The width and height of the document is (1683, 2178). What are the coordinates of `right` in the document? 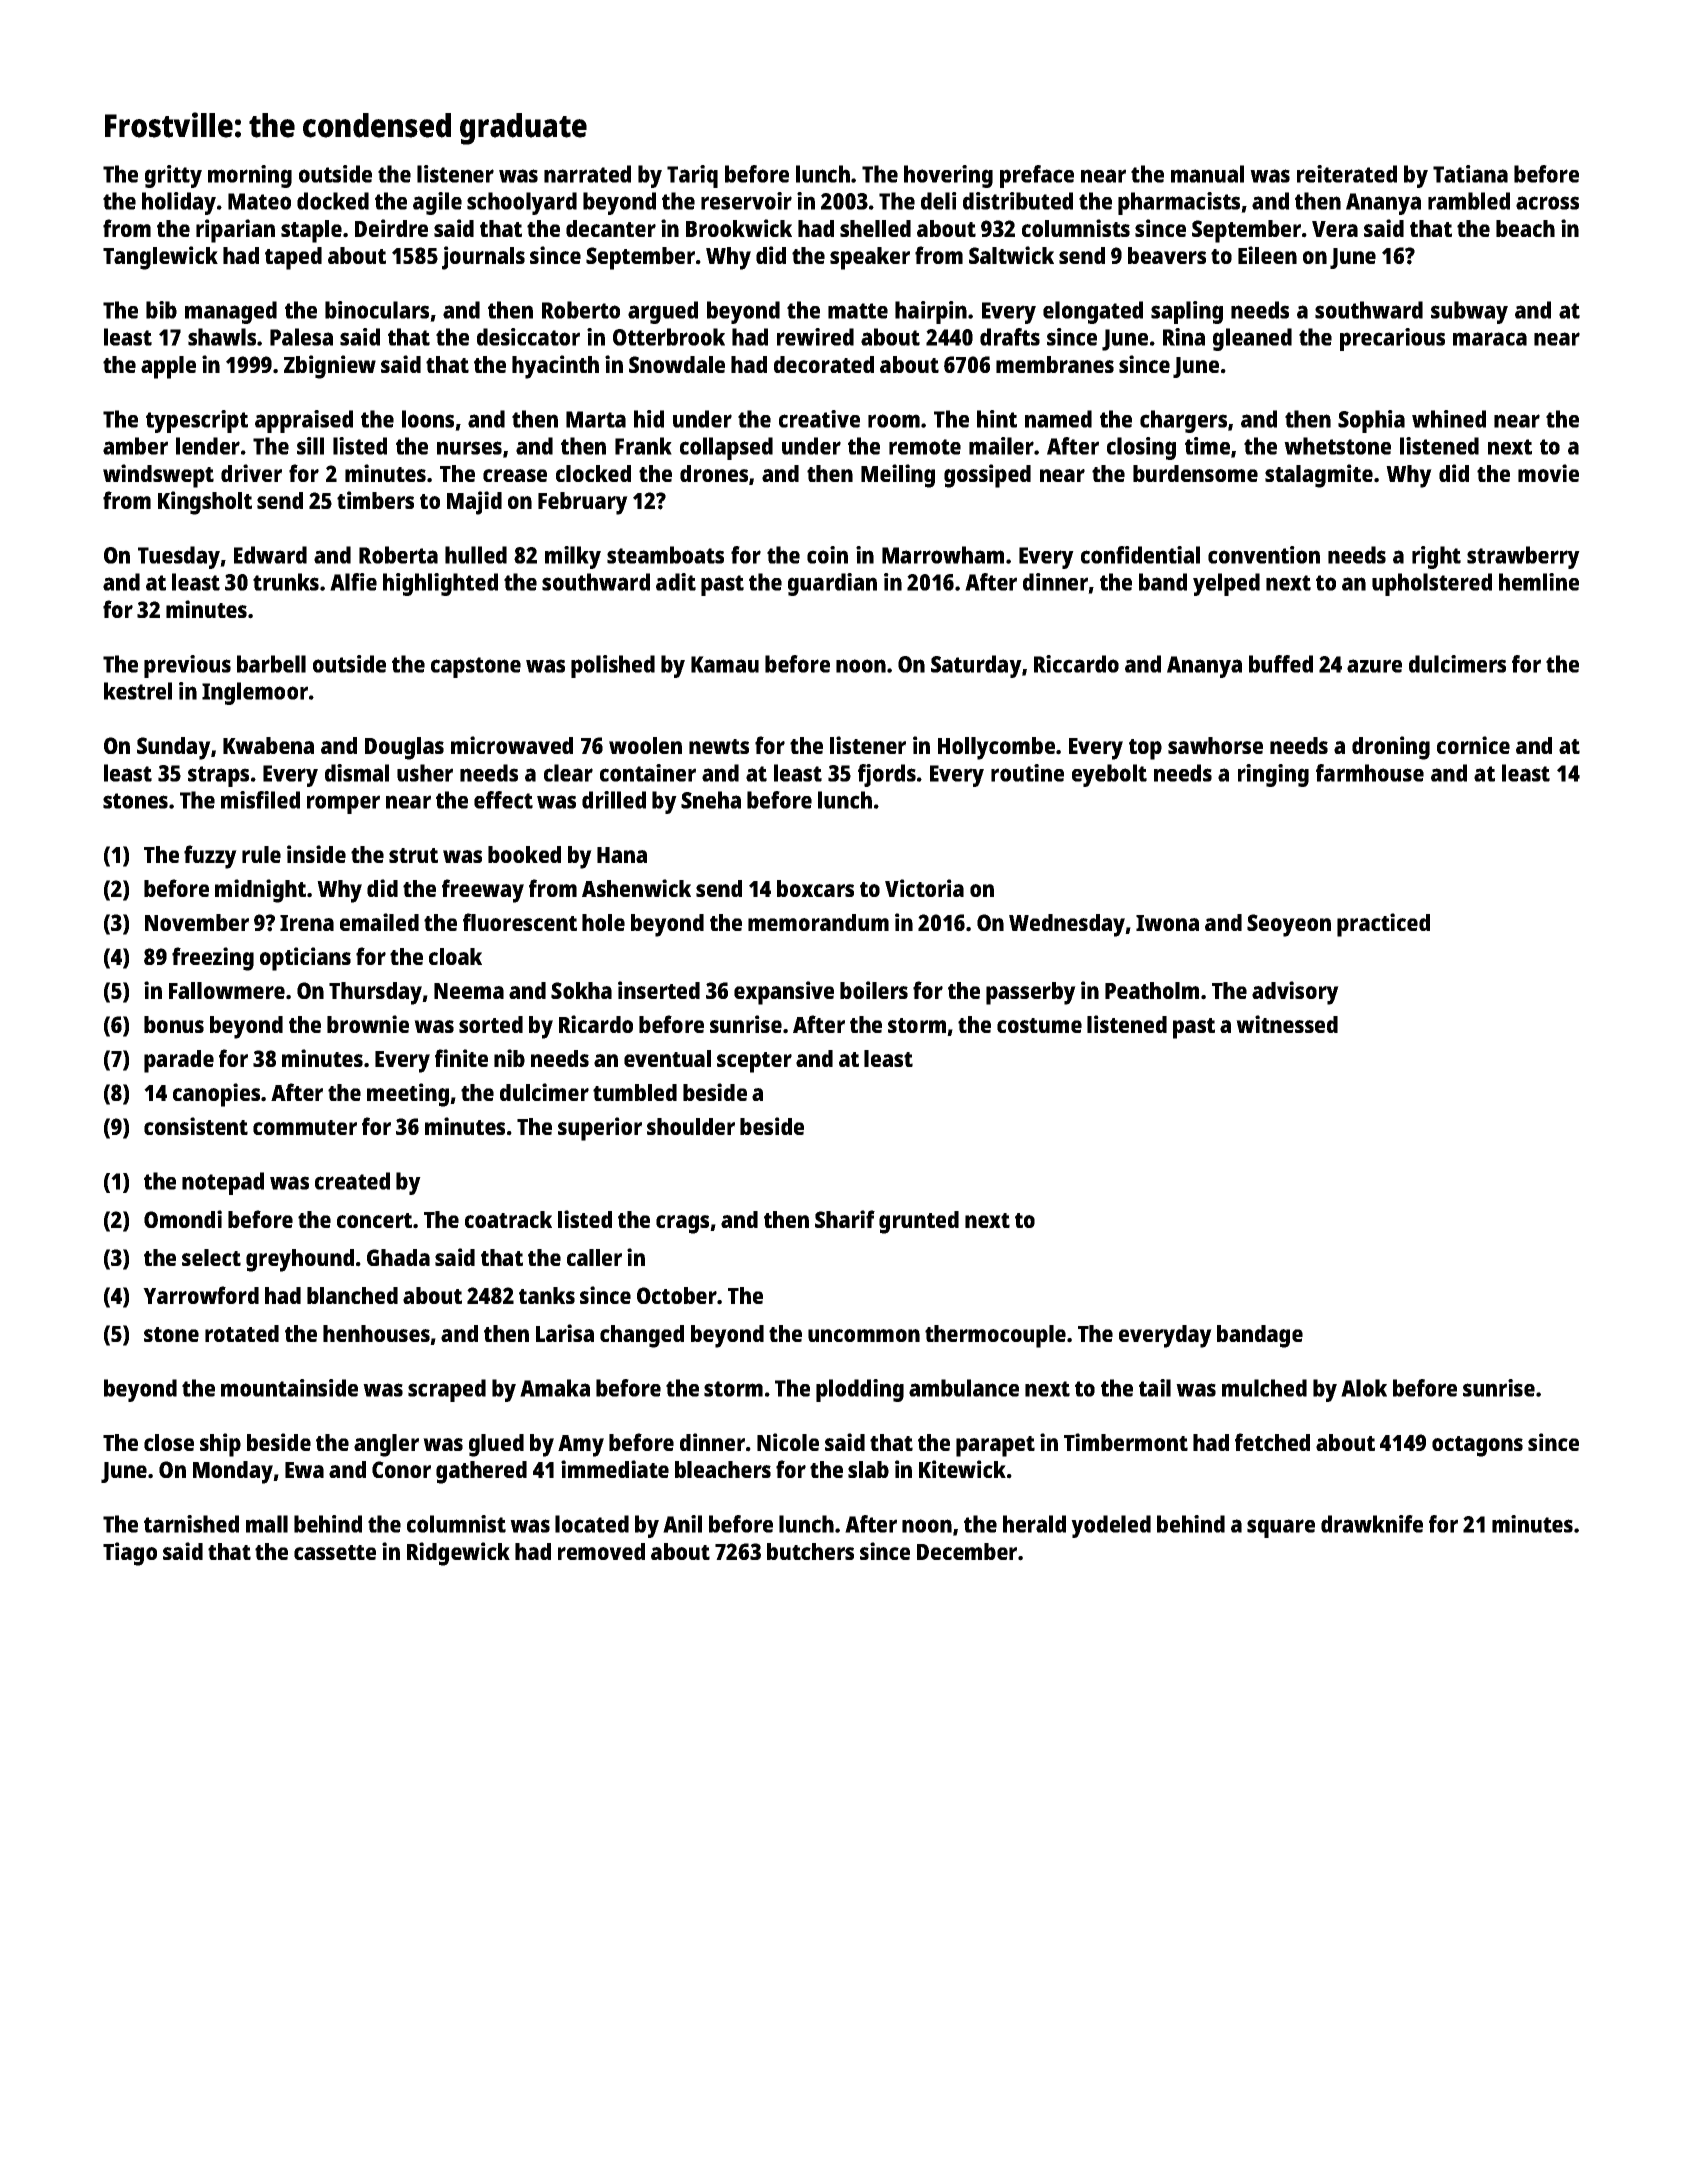 It's located at (1436, 557).
